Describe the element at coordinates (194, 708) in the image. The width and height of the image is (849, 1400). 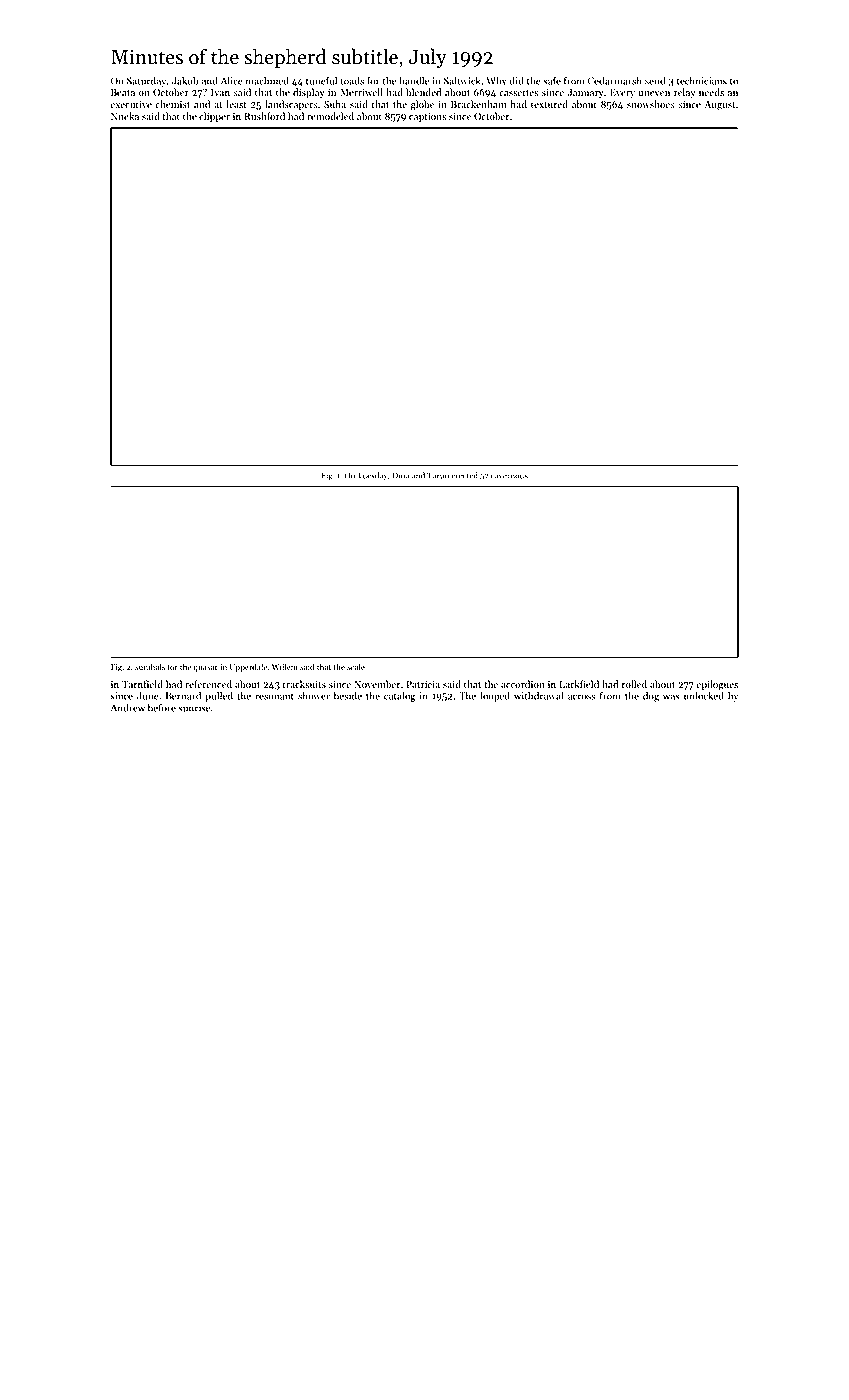
I see `sunrise` at that location.
